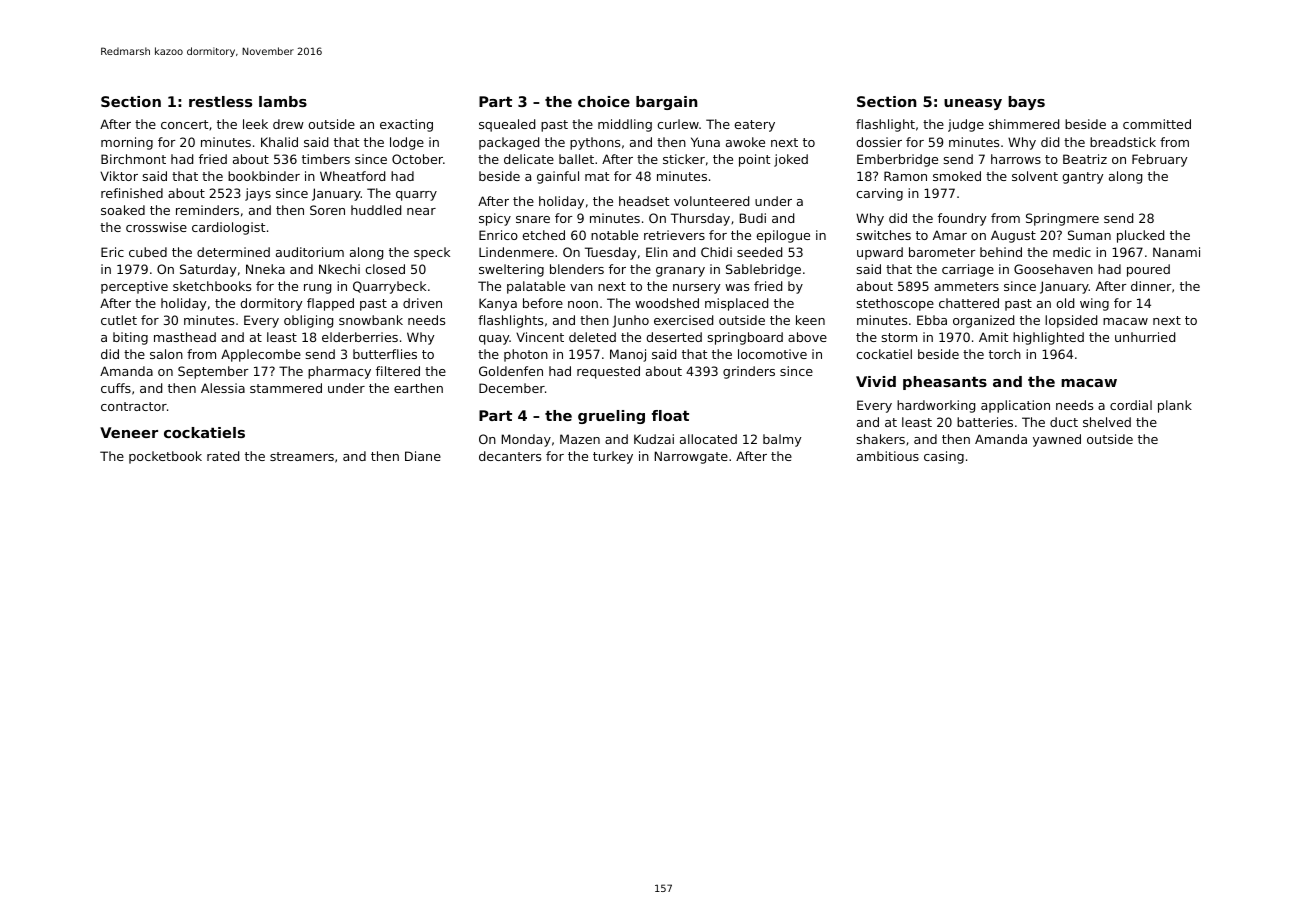 The image size is (1308, 924). What do you see at coordinates (317, 289) in the screenshot?
I see `rung` at bounding box center [317, 289].
